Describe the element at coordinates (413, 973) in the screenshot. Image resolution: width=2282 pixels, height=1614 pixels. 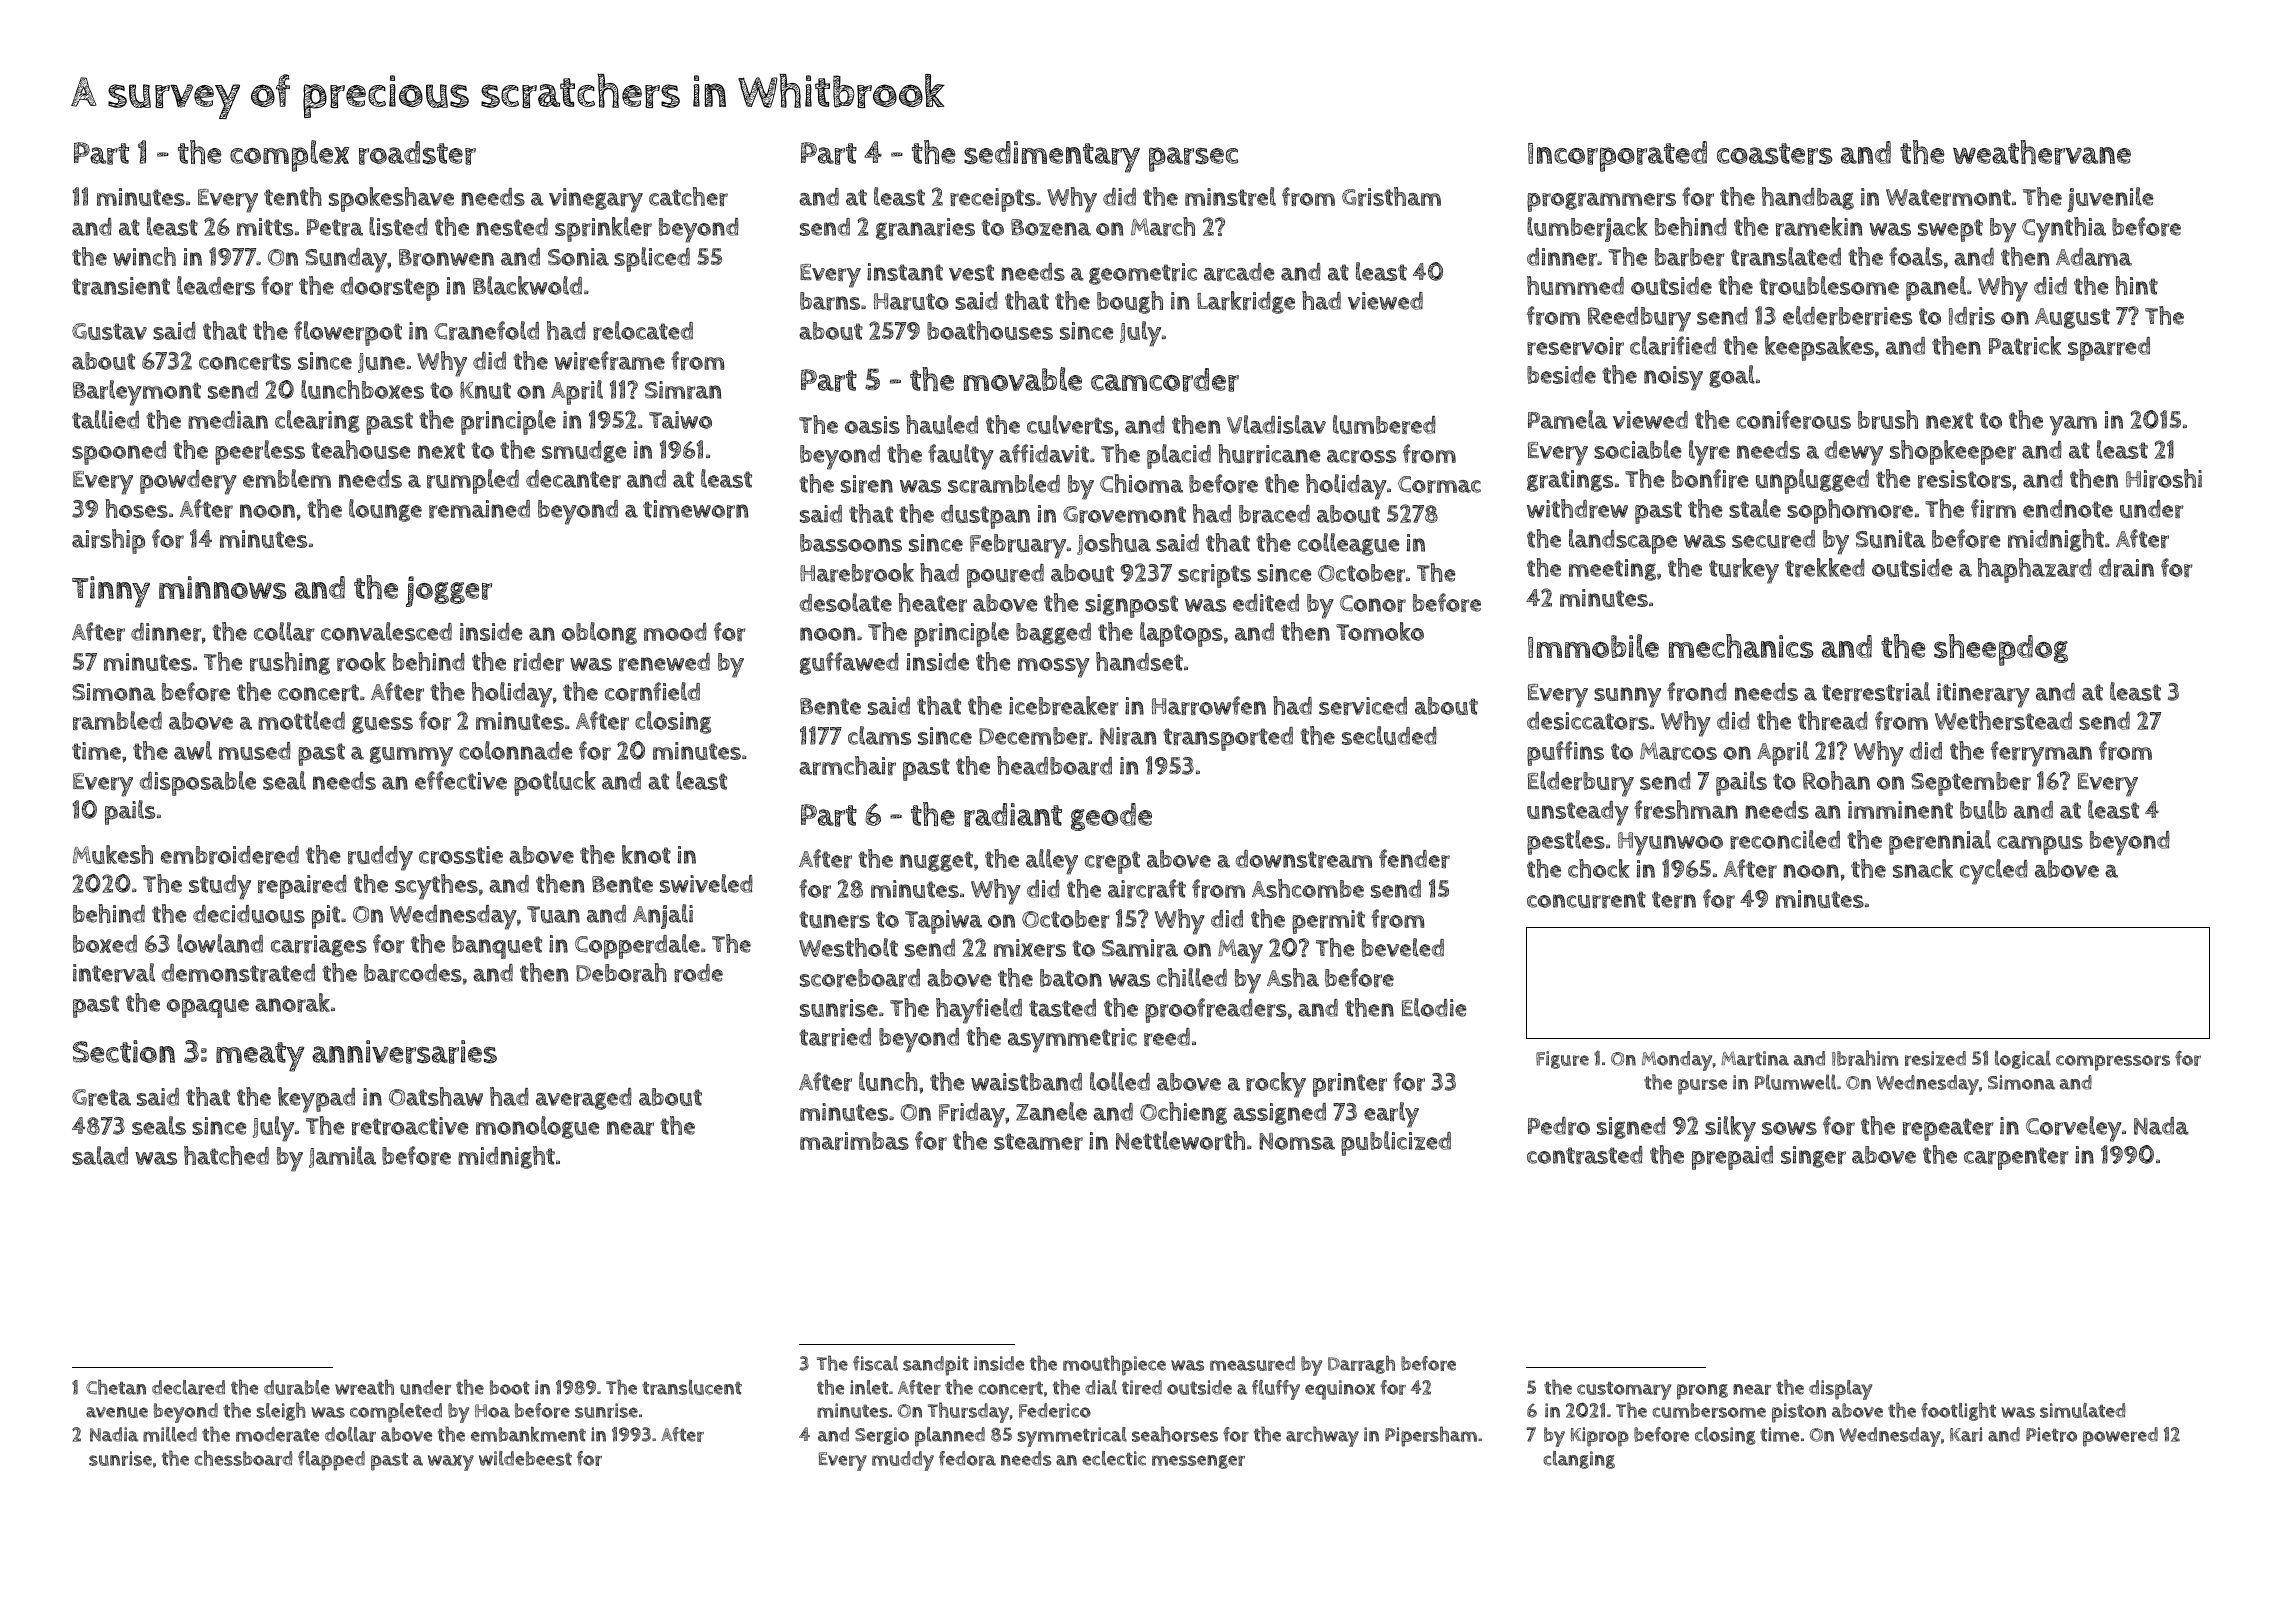
I see `barcodes` at that location.
